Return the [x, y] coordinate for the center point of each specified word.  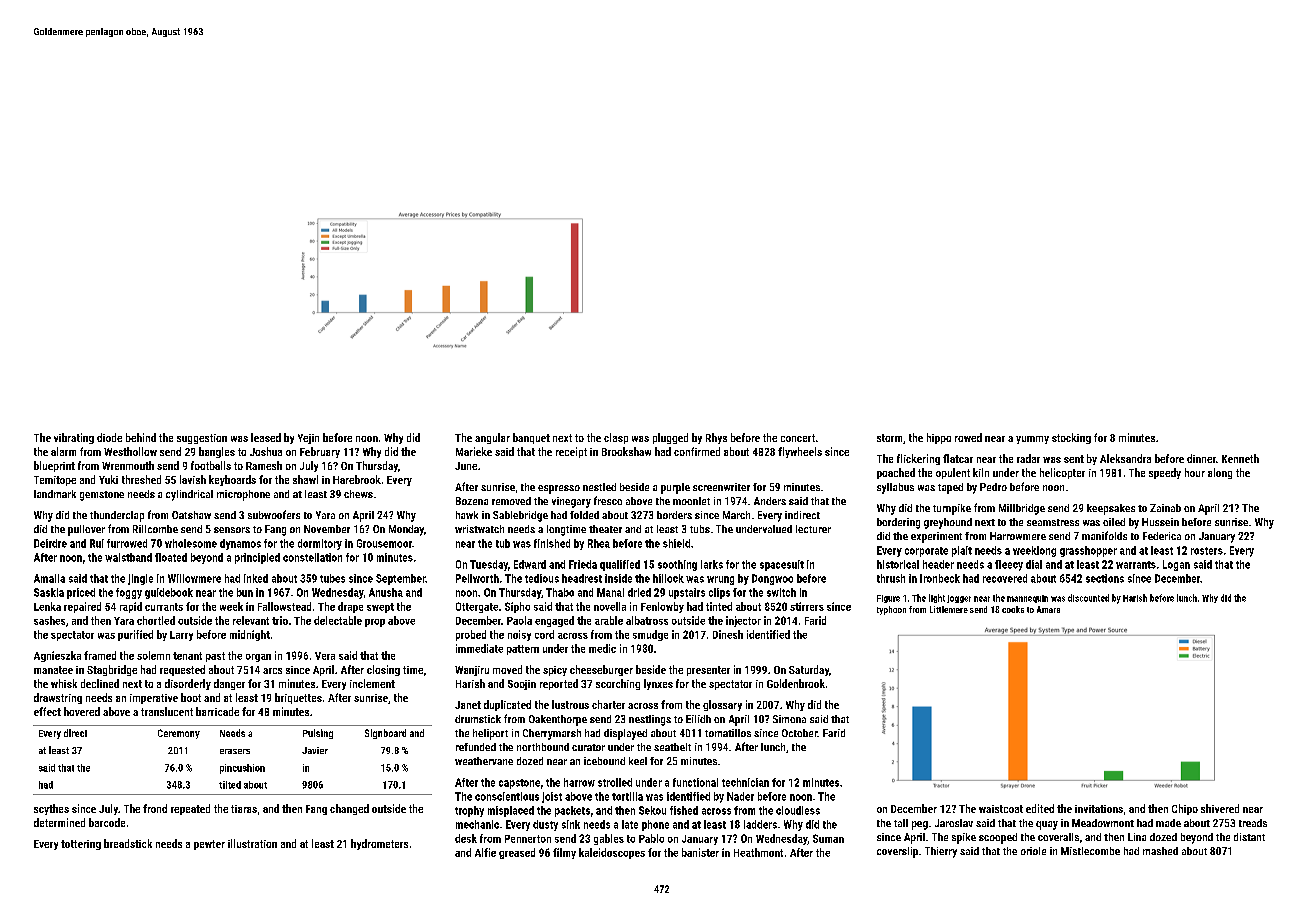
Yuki [108, 479]
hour [1195, 472]
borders [674, 515]
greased [517, 853]
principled [257, 558]
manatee [53, 670]
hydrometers [379, 844]
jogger [959, 599]
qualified [620, 565]
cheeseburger [601, 670]
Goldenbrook [796, 683]
